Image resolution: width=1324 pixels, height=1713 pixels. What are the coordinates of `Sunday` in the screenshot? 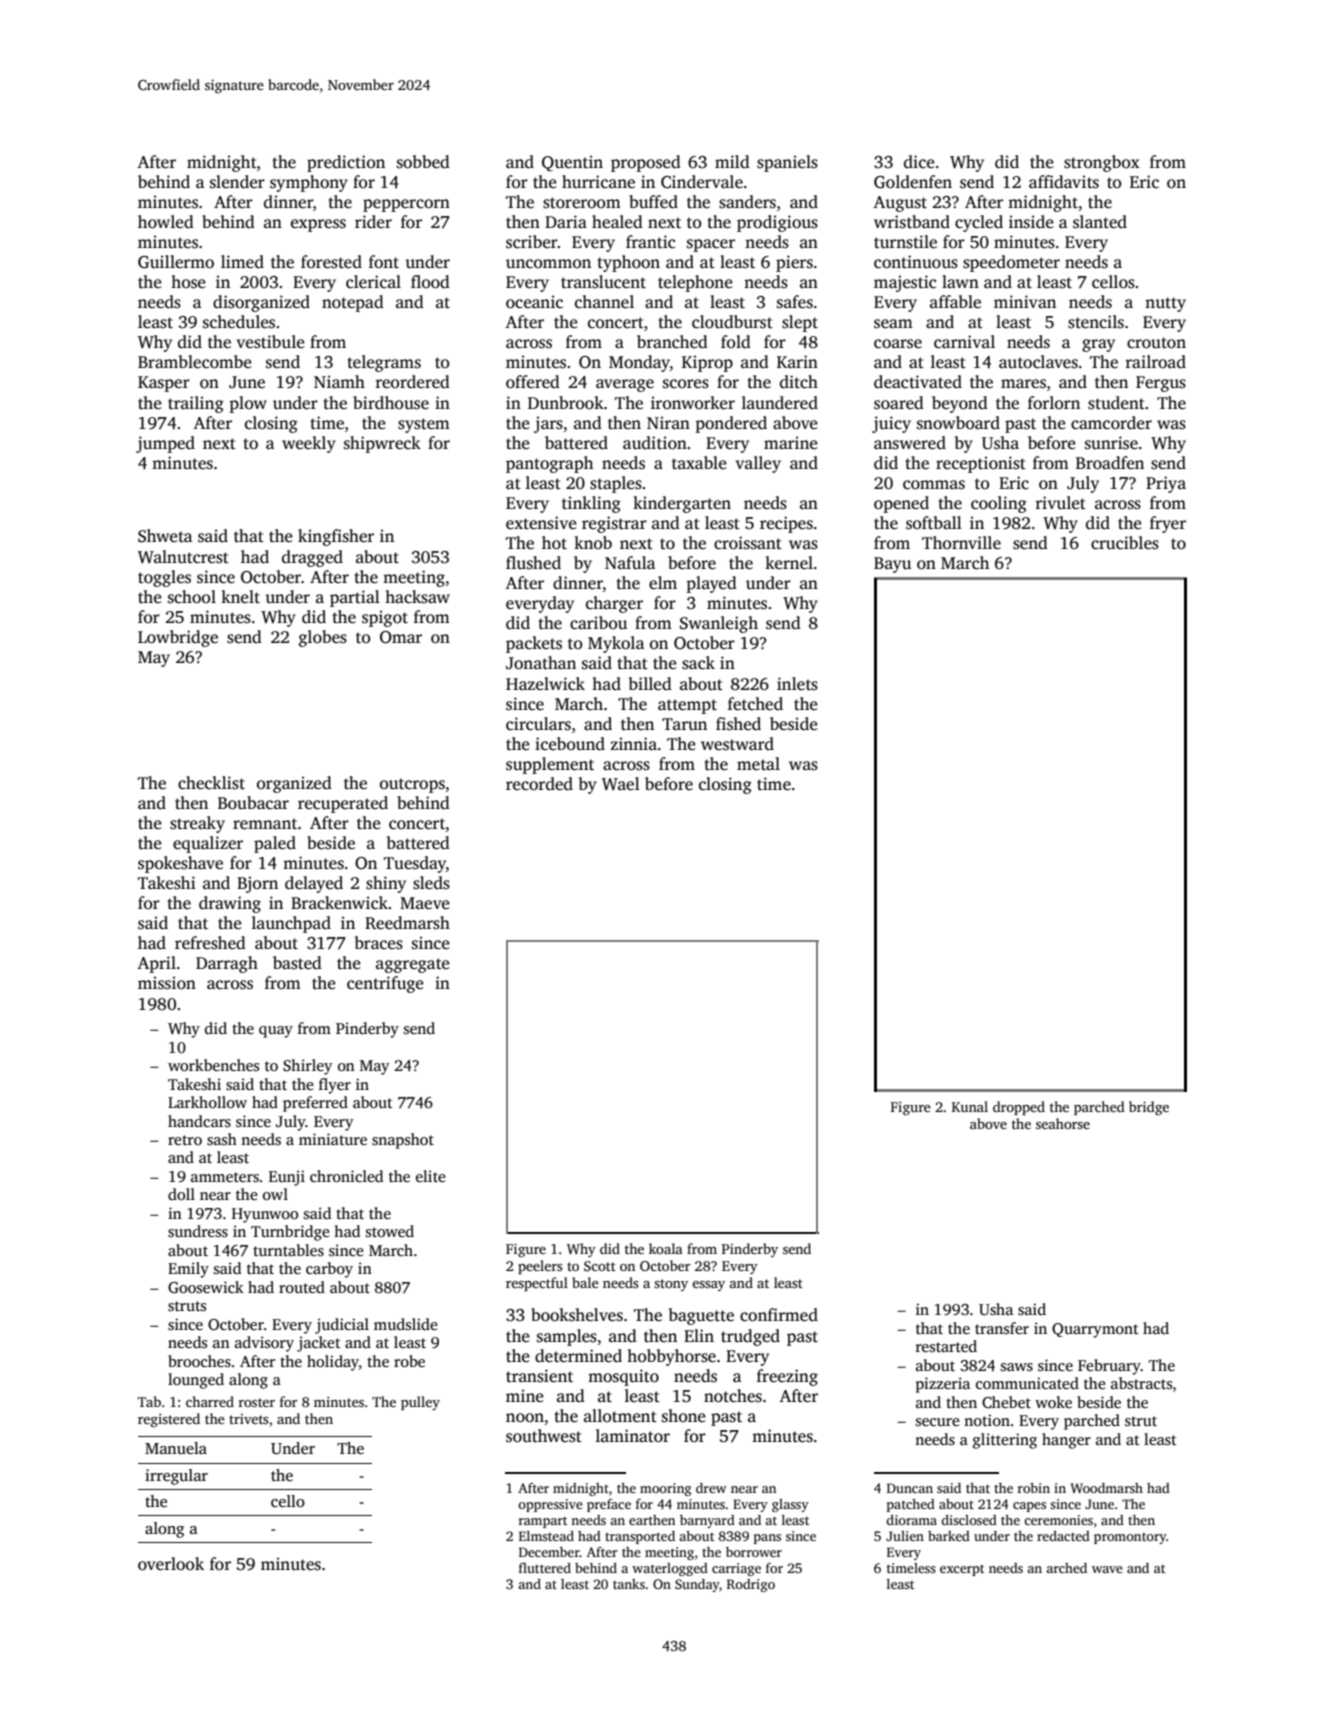 It's located at (697, 1585).
